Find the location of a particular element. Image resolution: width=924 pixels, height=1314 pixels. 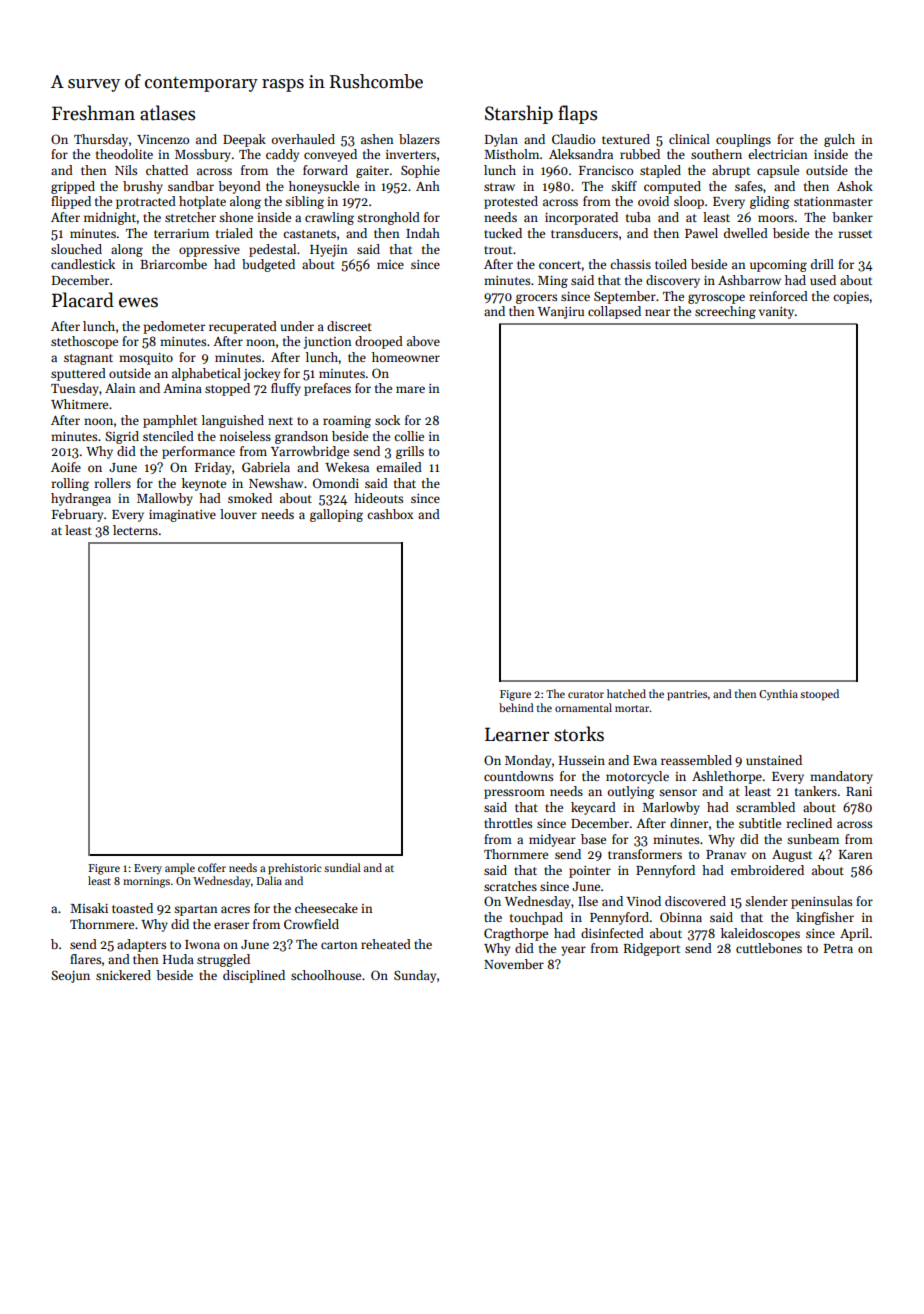

screeching is located at coordinates (725, 312).
